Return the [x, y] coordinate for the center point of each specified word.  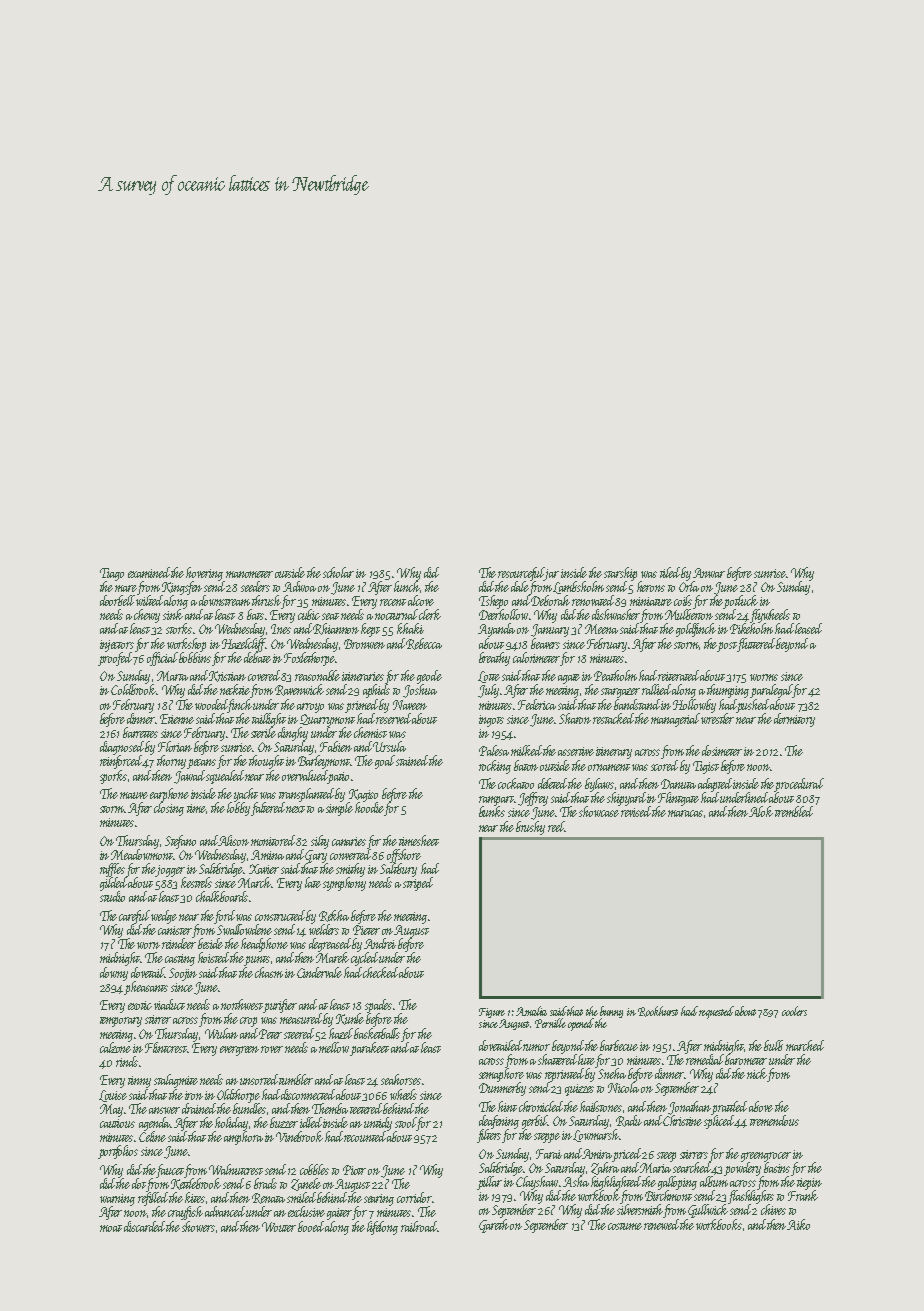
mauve [134, 795]
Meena [601, 629]
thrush [266, 600]
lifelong [382, 1228]
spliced [719, 1122]
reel [556, 826]
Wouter [279, 1227]
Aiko [798, 1224]
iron [194, 1095]
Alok [761, 811]
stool [406, 1122]
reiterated [679, 675]
